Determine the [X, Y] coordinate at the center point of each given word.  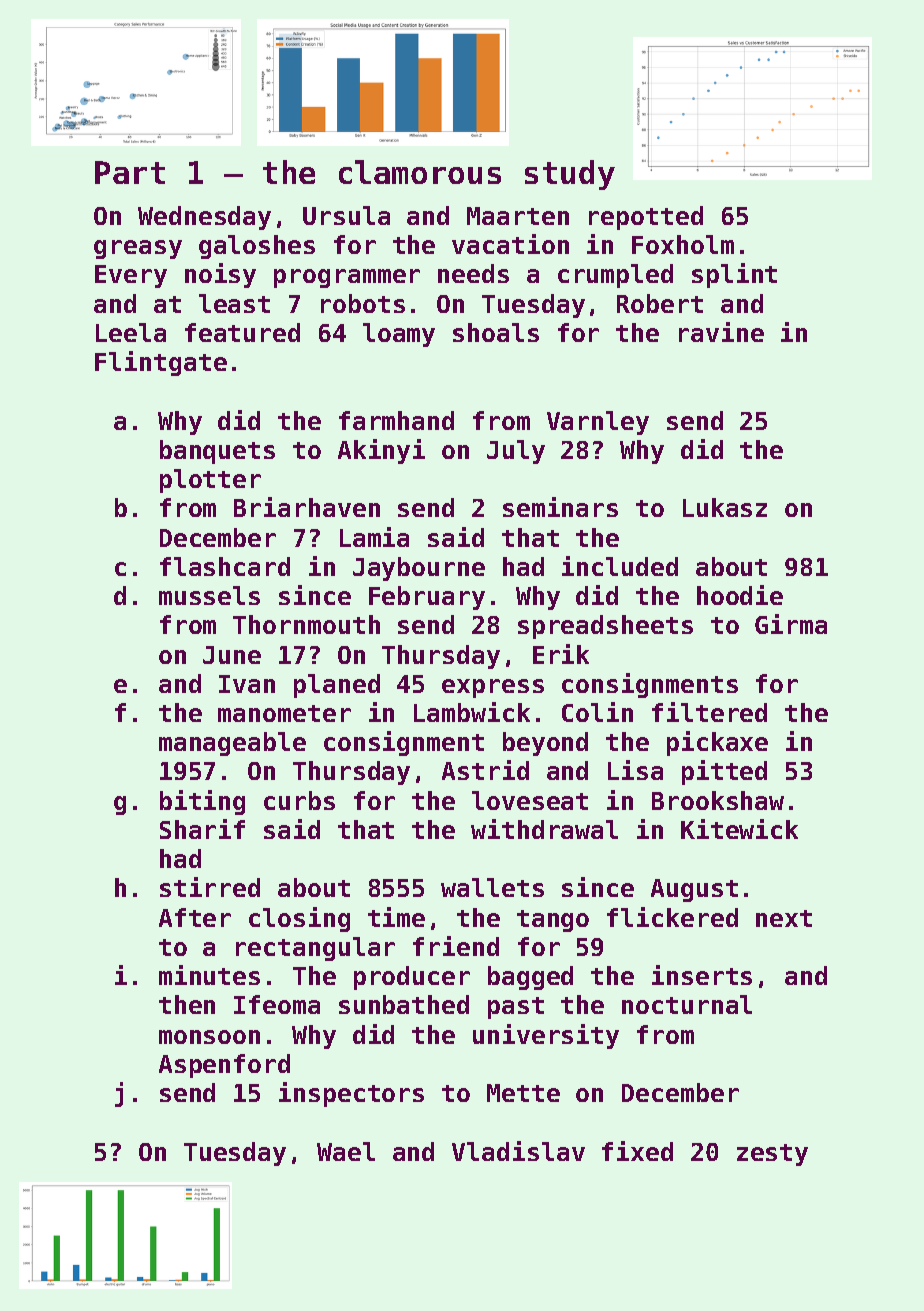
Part [130, 172]
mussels [209, 595]
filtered [709, 712]
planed [337, 686]
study [570, 175]
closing [299, 919]
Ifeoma [277, 1004]
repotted [646, 218]
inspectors [351, 1094]
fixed [637, 1151]
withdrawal [544, 829]
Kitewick [739, 829]
